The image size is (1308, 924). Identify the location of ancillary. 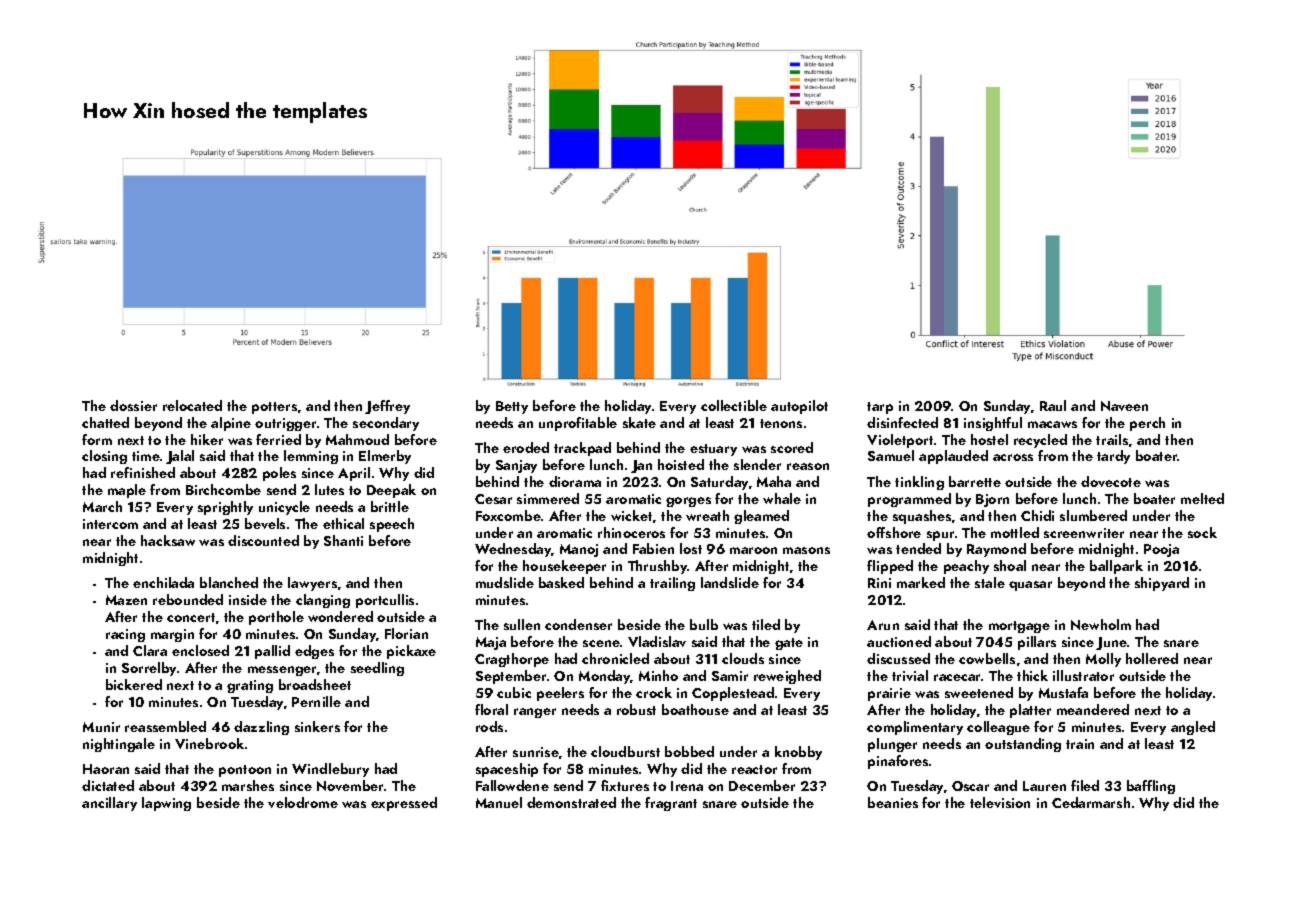
(109, 804).
